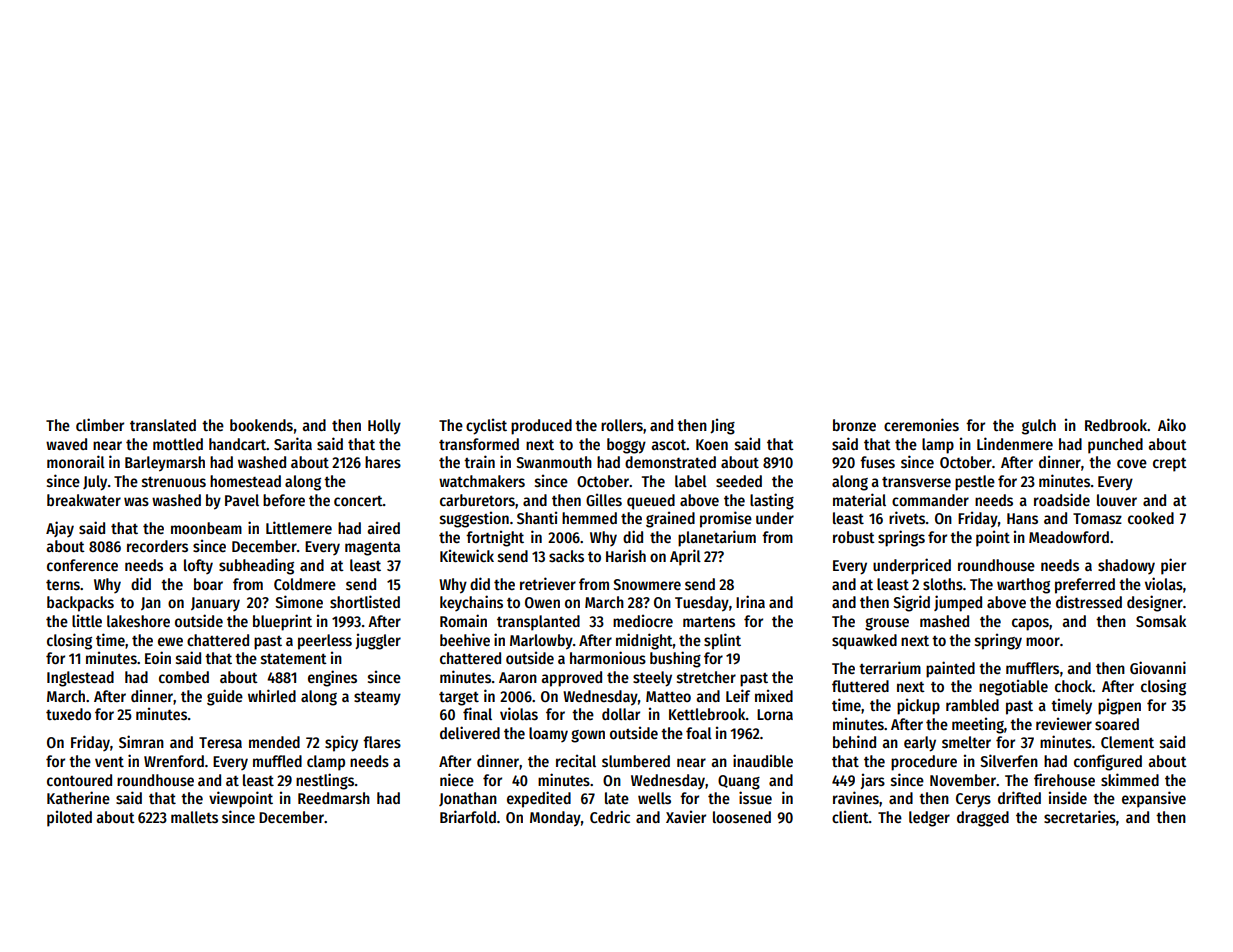 Image resolution: width=1233 pixels, height=952 pixels. What do you see at coordinates (622, 425) in the screenshot?
I see `rollers` at bounding box center [622, 425].
